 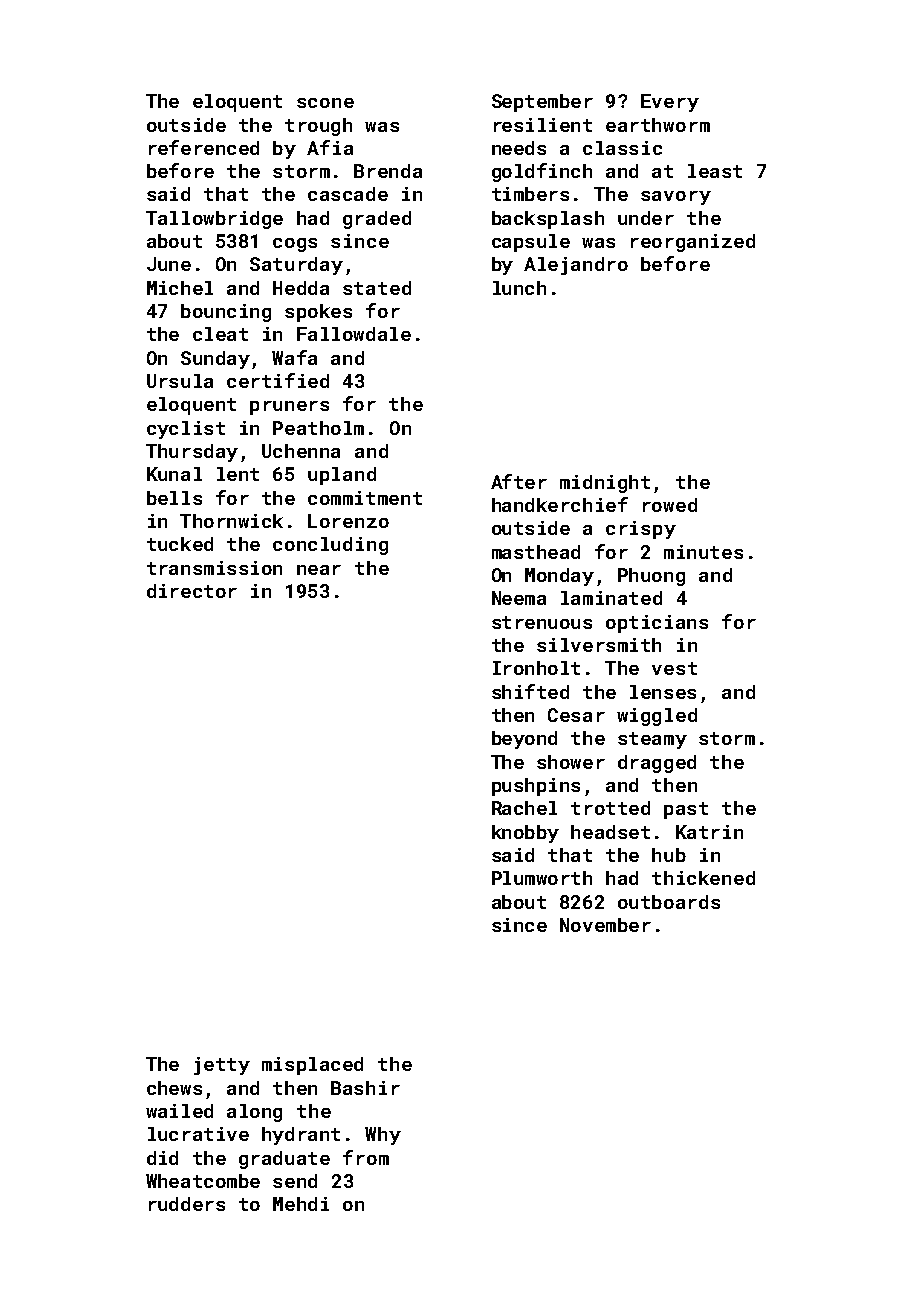 What do you see at coordinates (187, 1204) in the image?
I see `rudders` at bounding box center [187, 1204].
